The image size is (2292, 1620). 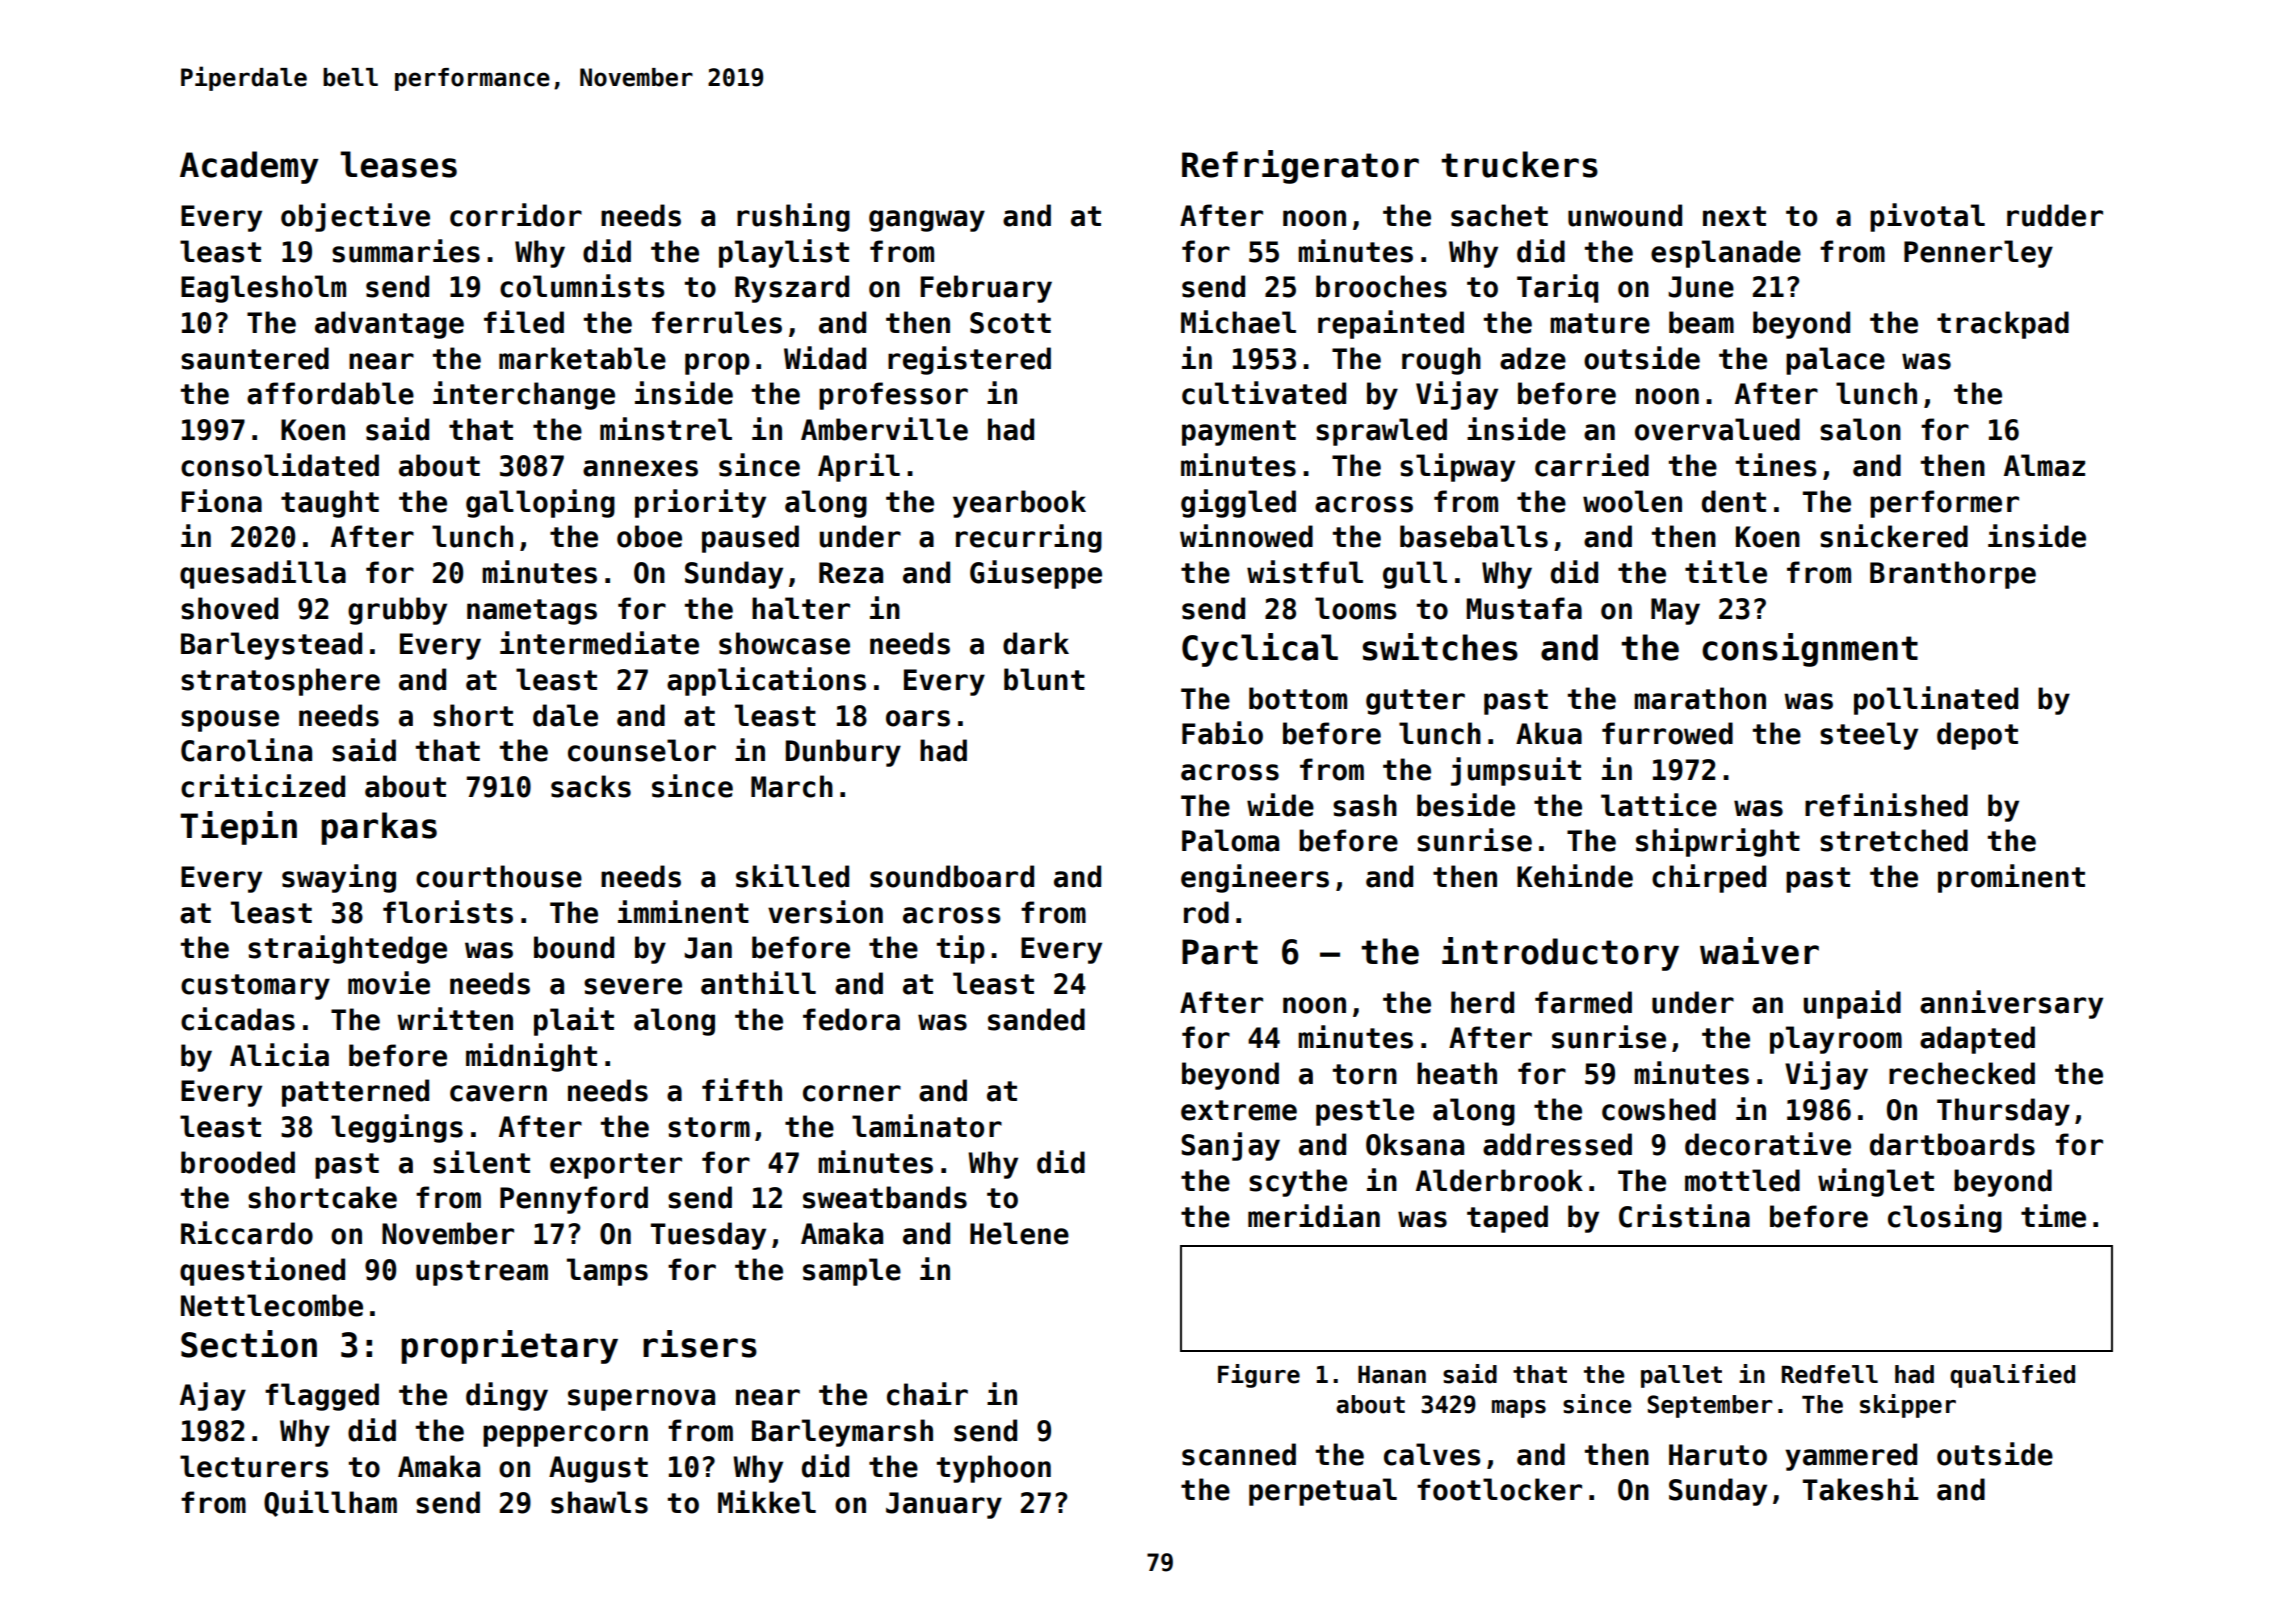 What do you see at coordinates (1952, 1144) in the image?
I see `dartboards` at bounding box center [1952, 1144].
